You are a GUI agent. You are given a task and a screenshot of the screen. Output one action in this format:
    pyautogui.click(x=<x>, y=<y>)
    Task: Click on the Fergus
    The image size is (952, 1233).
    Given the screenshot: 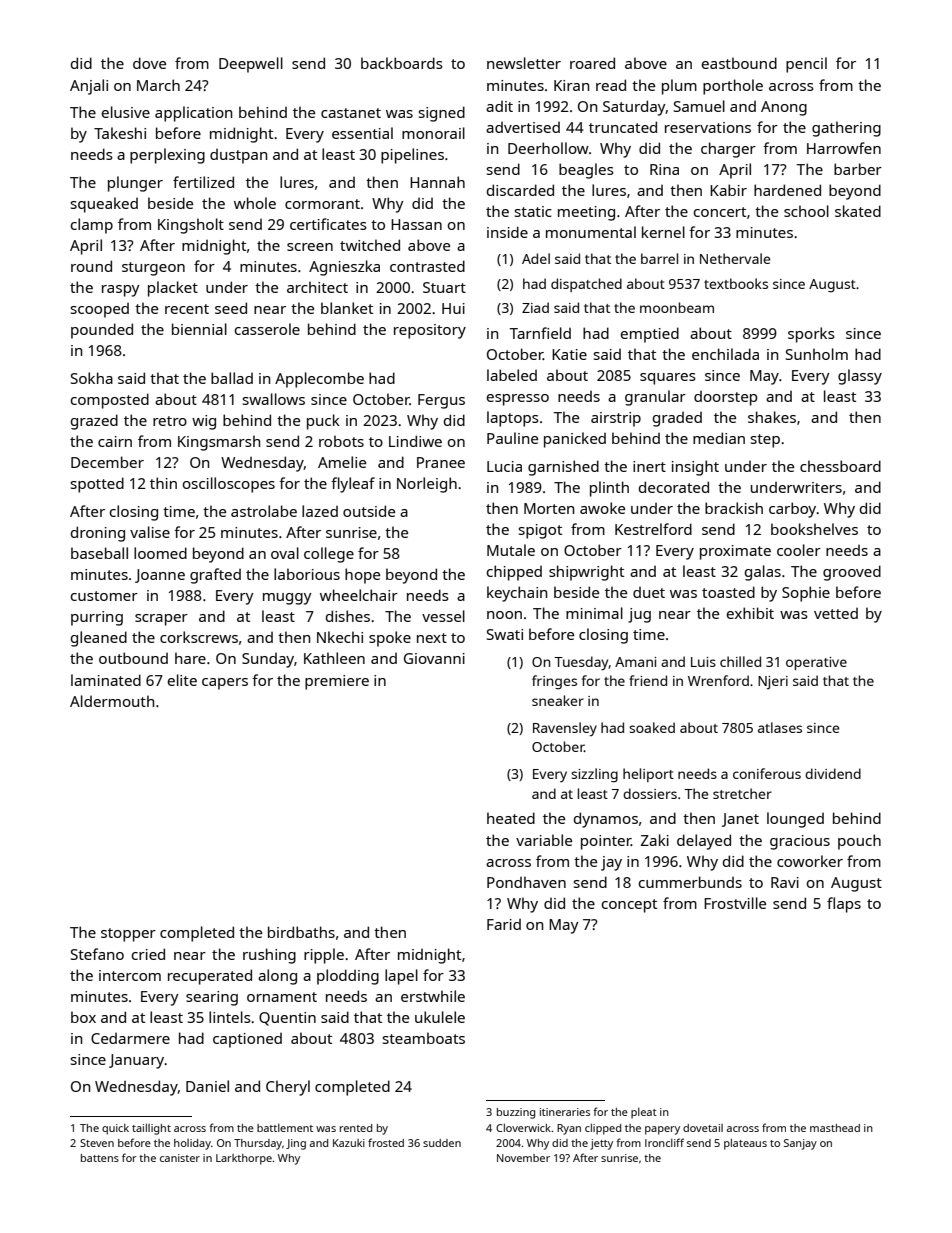 What is the action you would take?
    pyautogui.click(x=441, y=401)
